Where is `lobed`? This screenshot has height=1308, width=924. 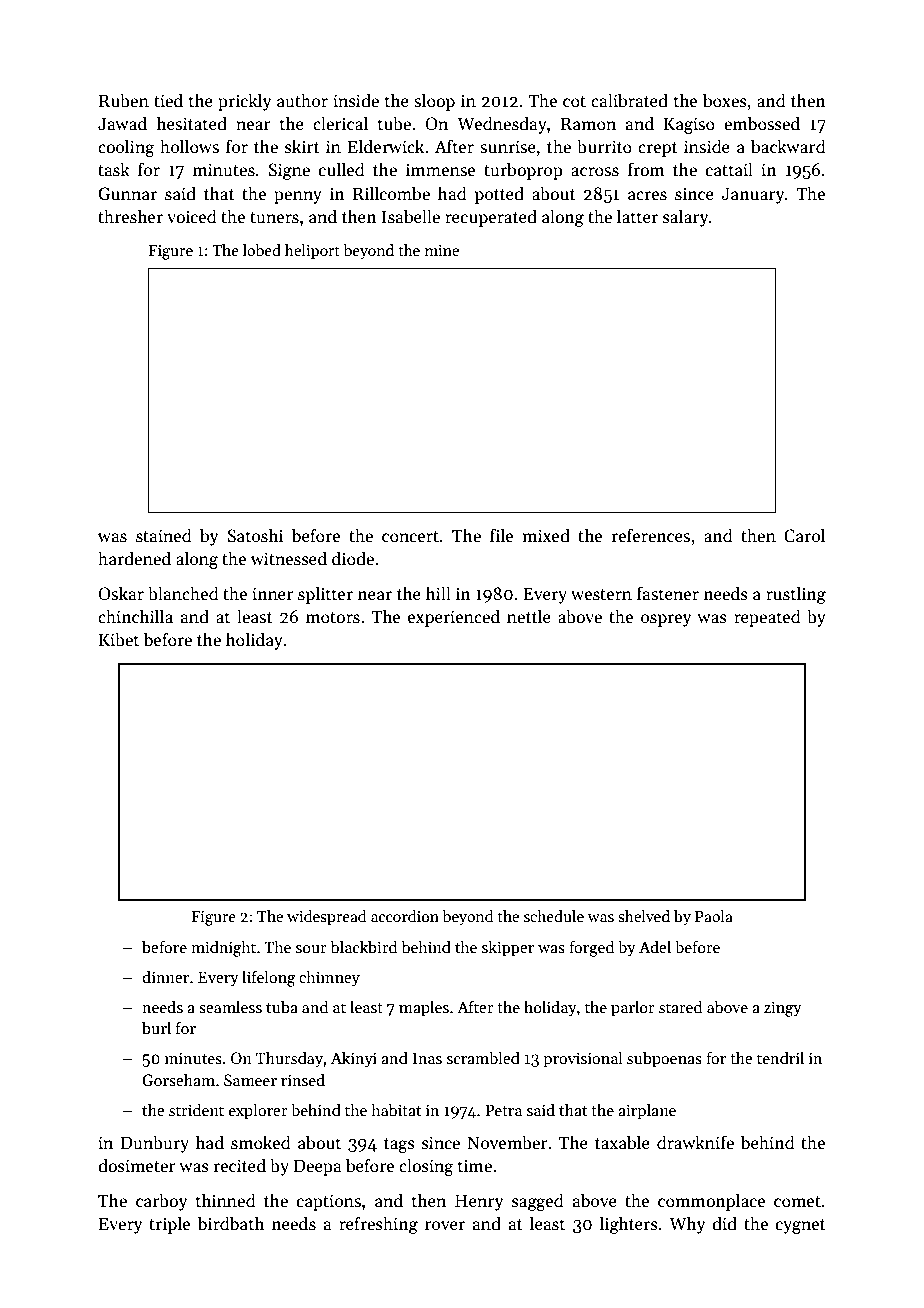
lobed is located at coordinates (262, 250).
